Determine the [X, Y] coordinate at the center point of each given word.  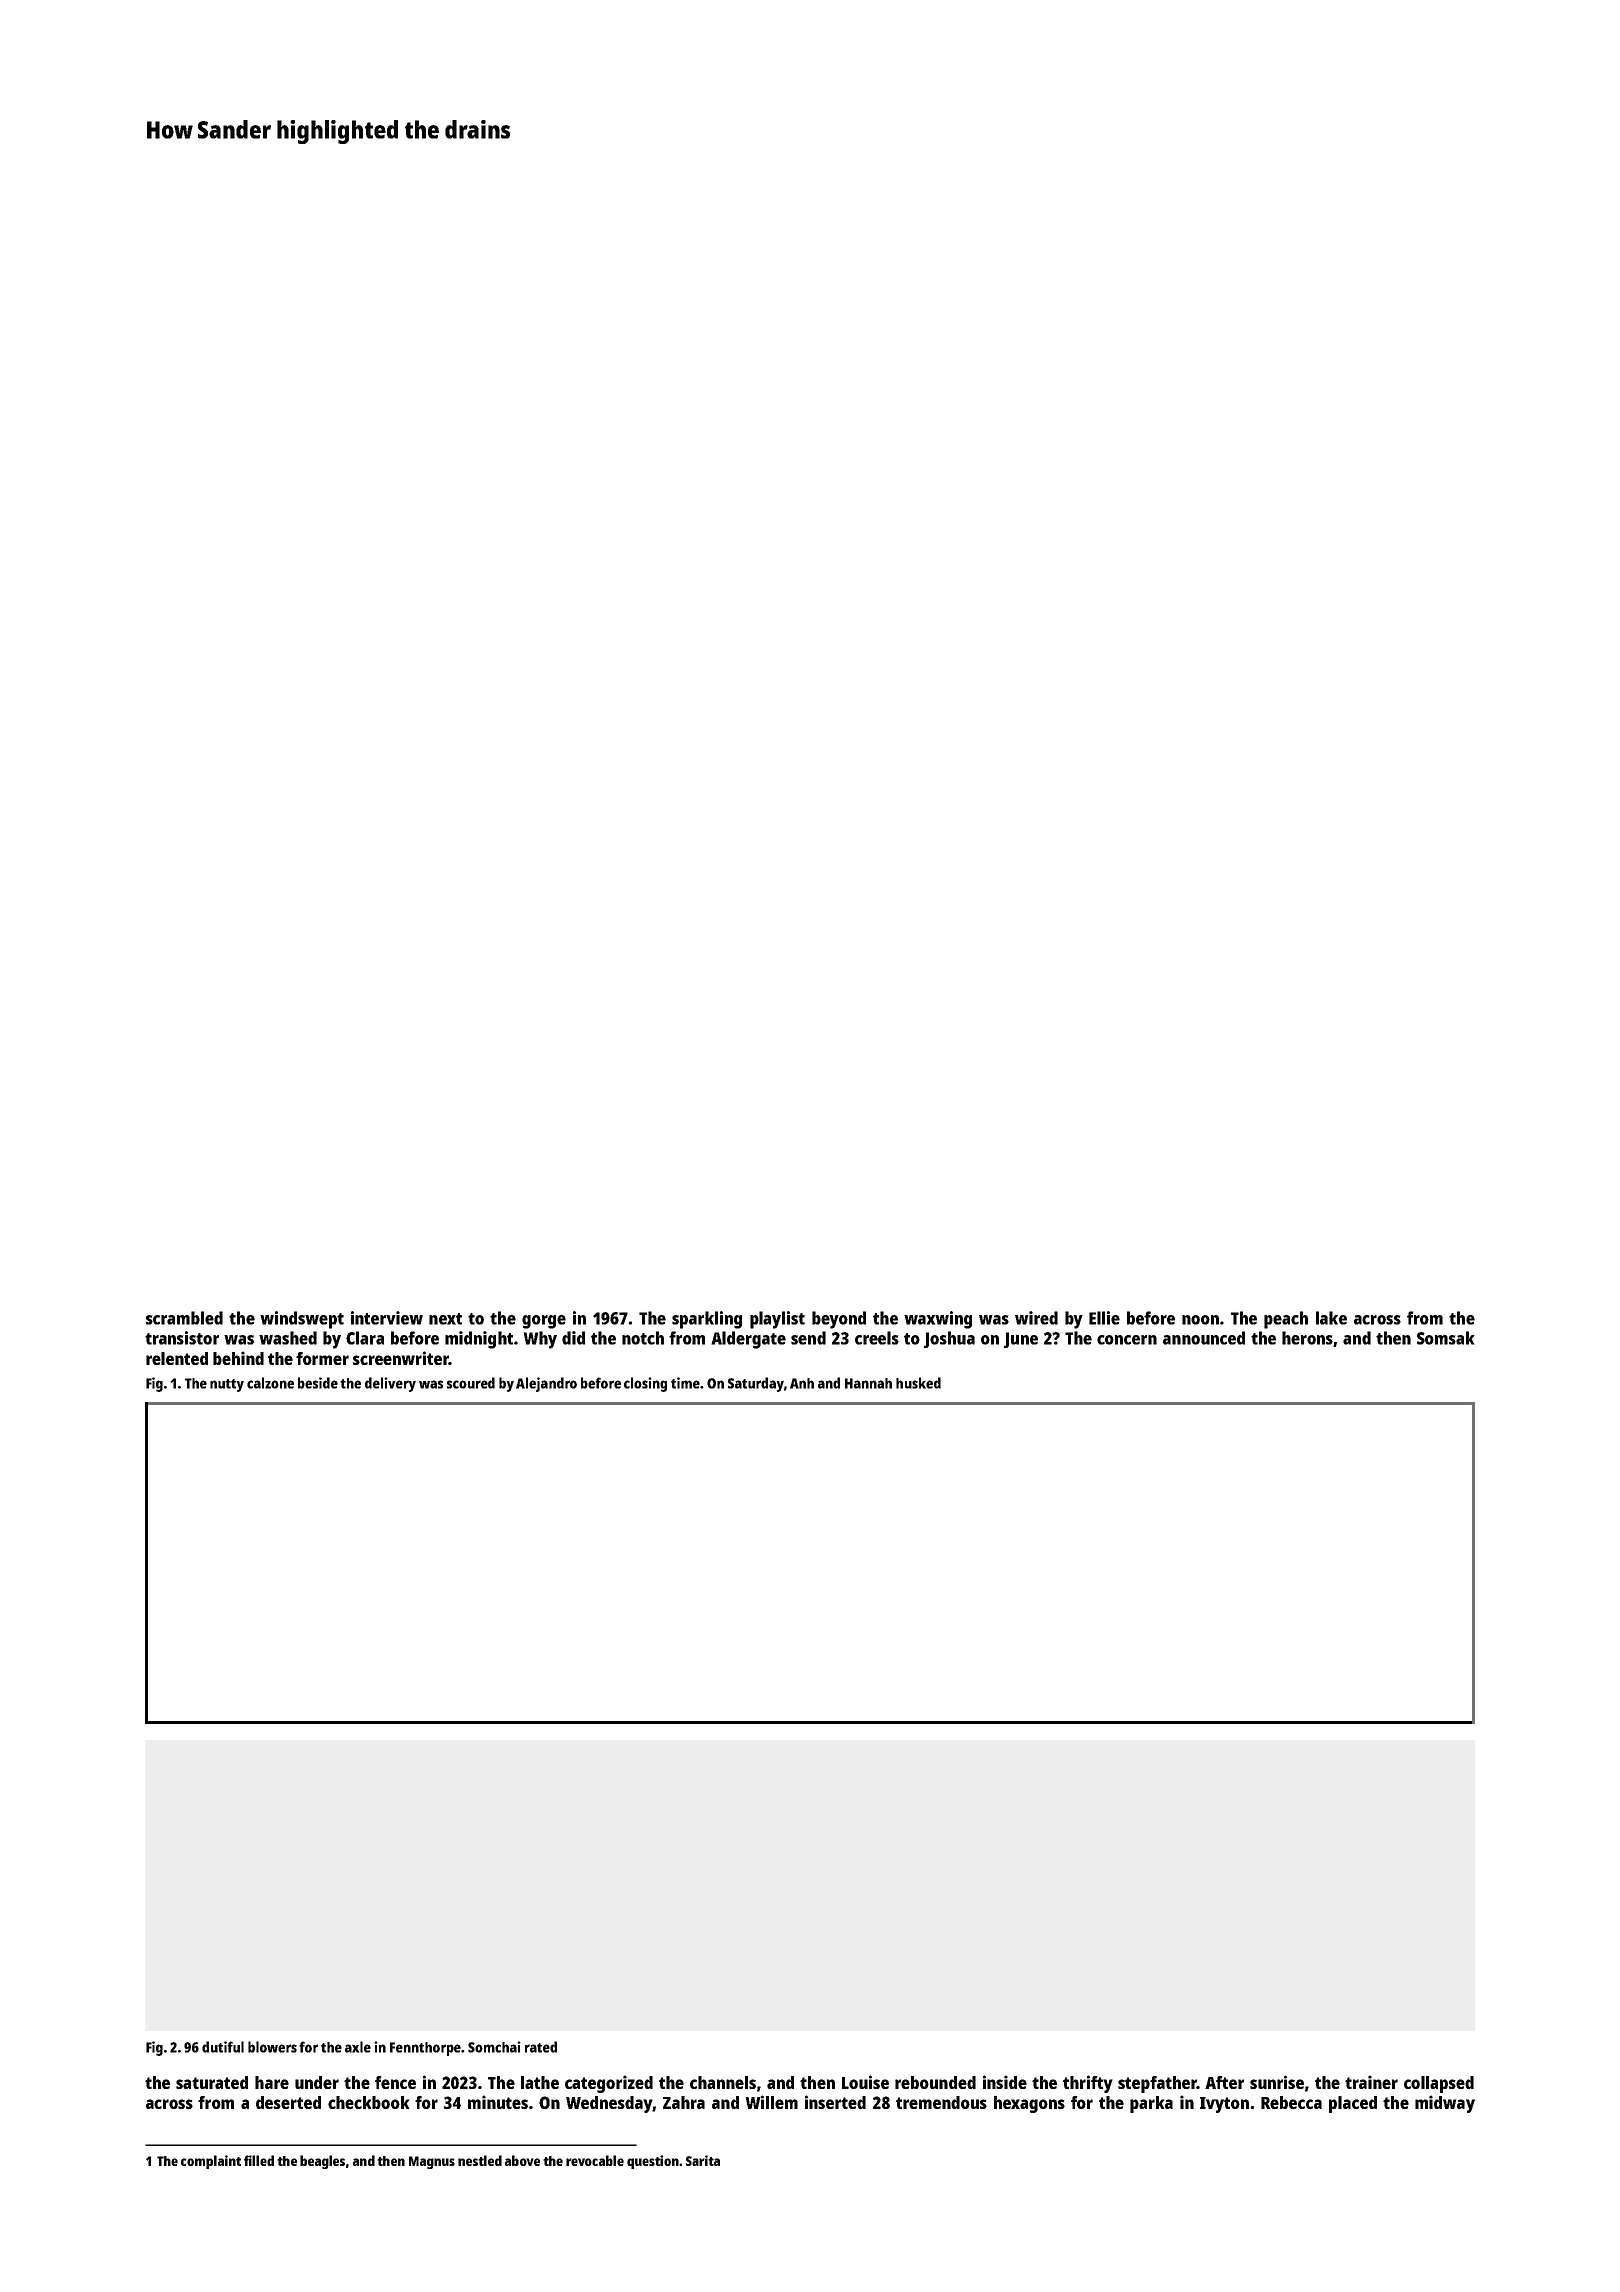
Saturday [756, 1384]
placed [1353, 2104]
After [1224, 2082]
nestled [480, 2160]
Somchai [494, 2047]
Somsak [1446, 1338]
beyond [839, 1320]
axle [358, 2047]
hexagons [1029, 2104]
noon [1200, 1320]
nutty [227, 1385]
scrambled [184, 1318]
